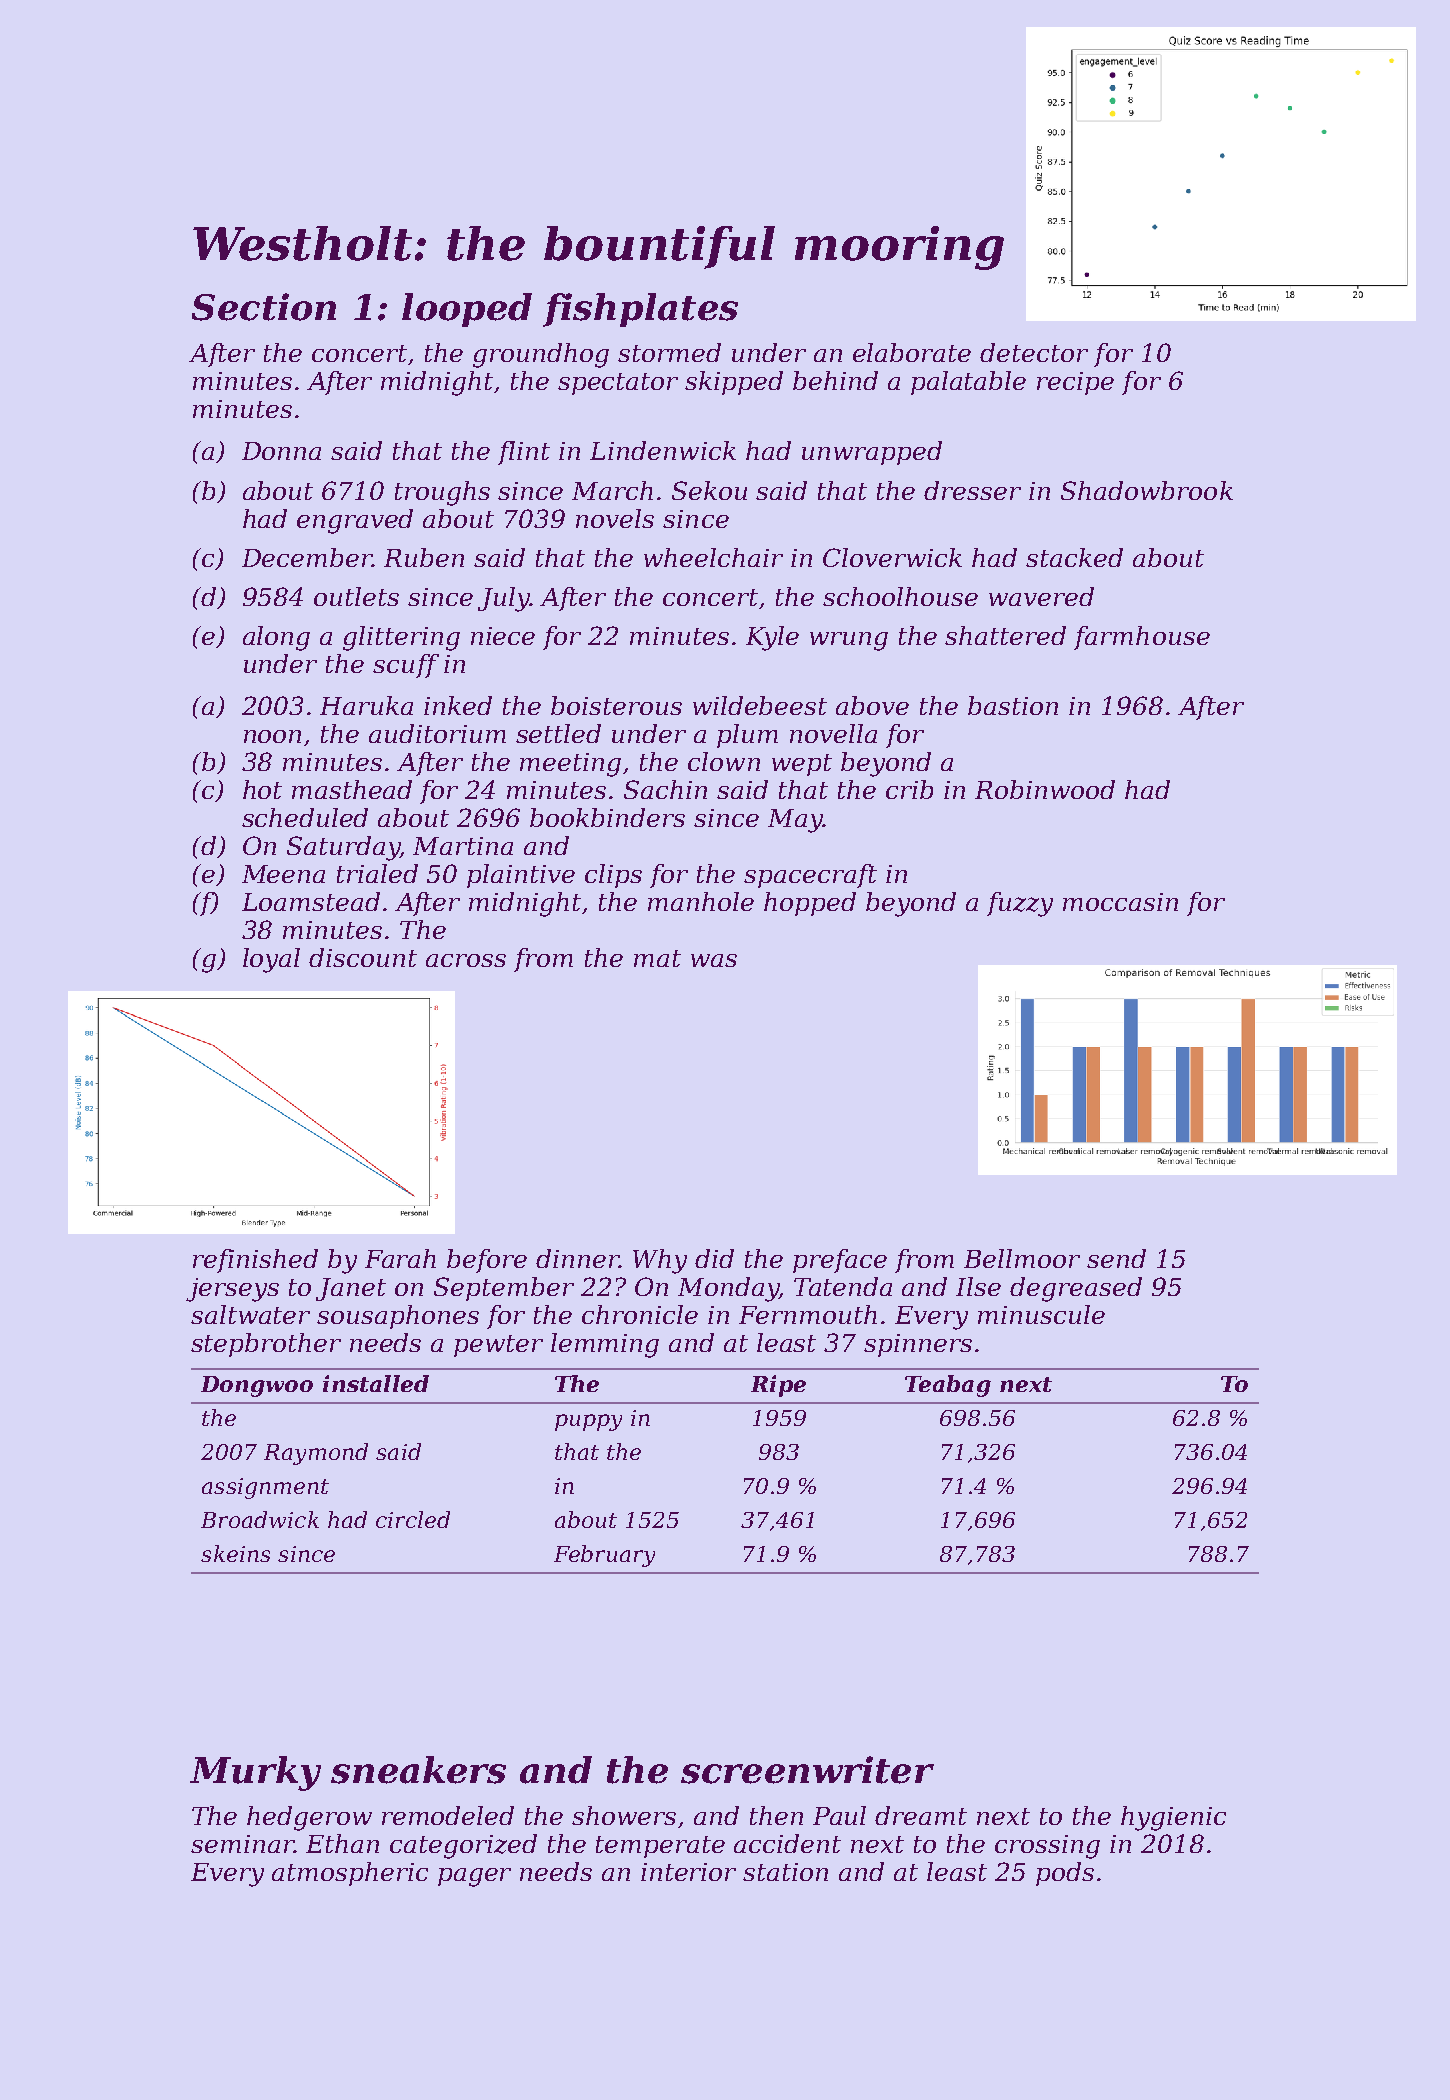 This page has height=2100, width=1450. Describe the element at coordinates (807, 1770) in the page. I see `screenwriter` at that location.
